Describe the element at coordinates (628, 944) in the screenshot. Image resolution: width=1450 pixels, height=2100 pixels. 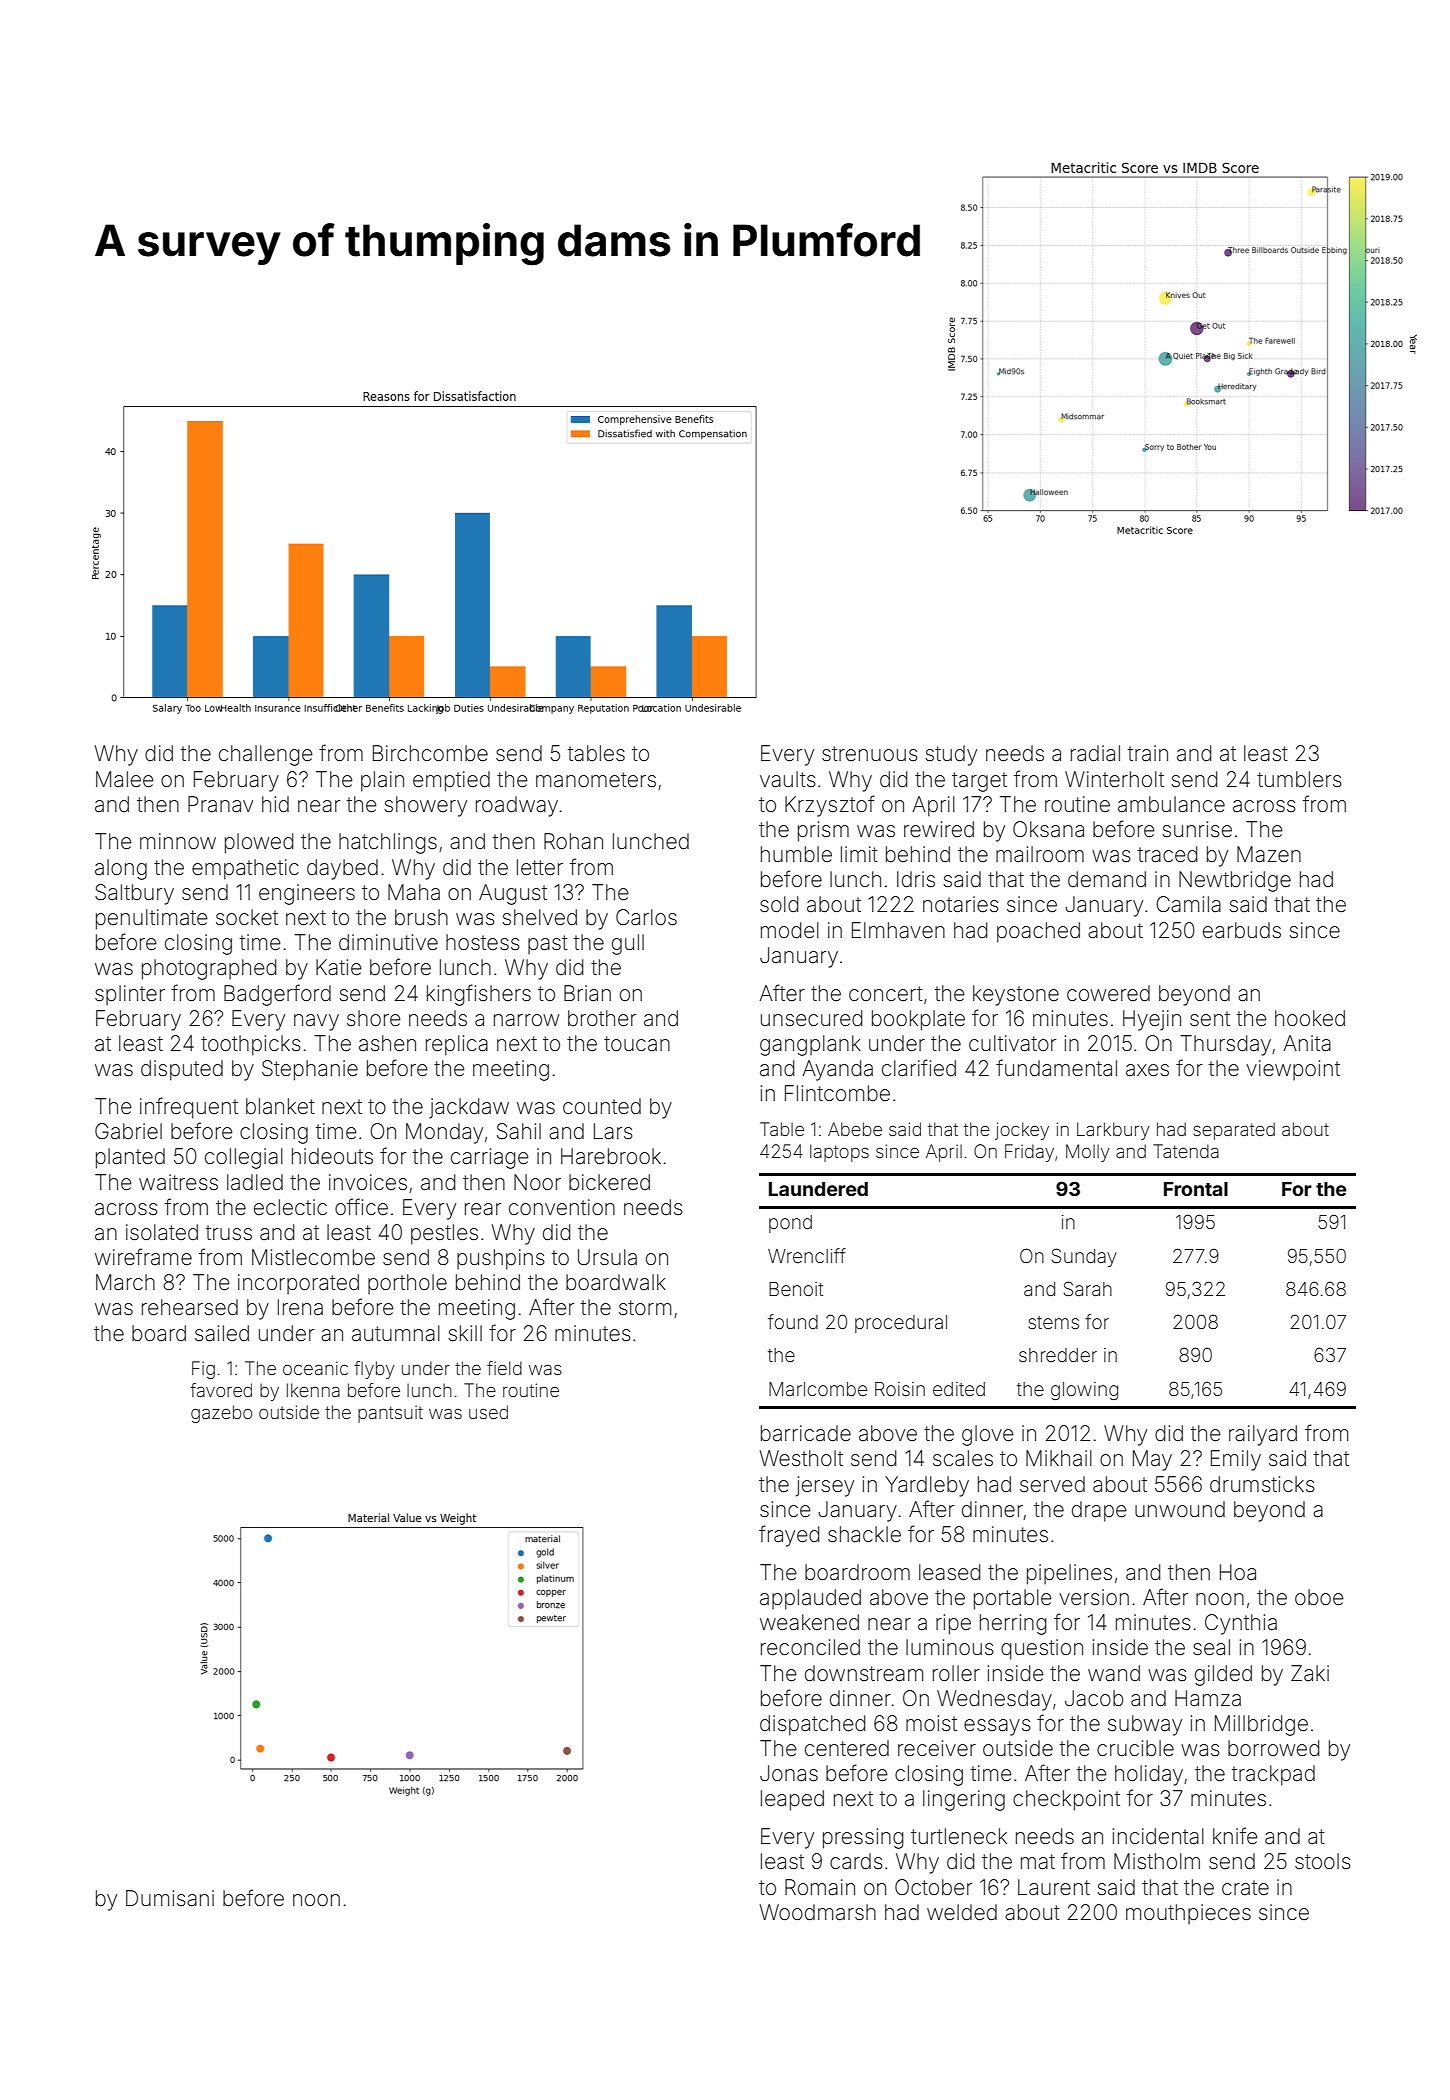
I see `gull` at that location.
